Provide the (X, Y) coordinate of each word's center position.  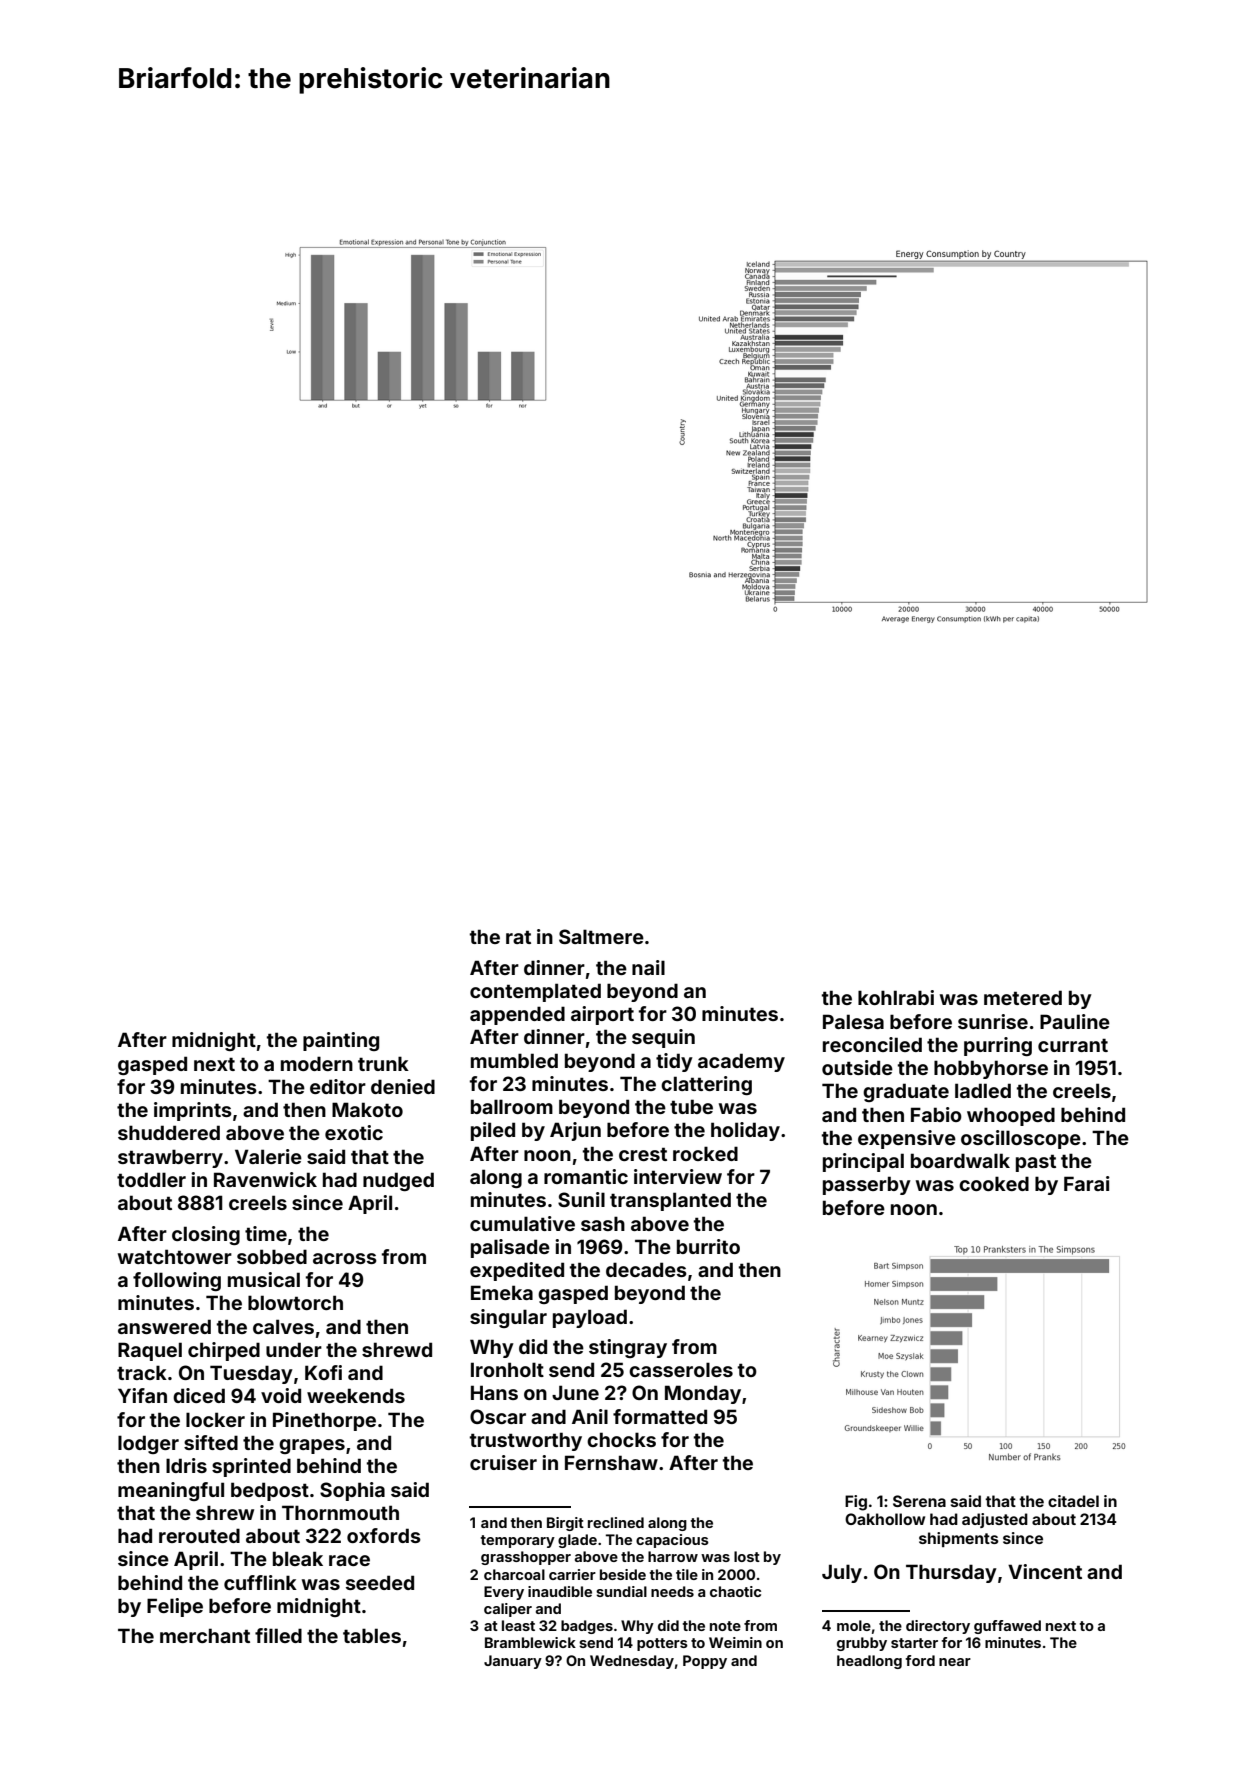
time (266, 1233)
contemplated (535, 992)
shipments (959, 1539)
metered (1023, 997)
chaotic (735, 1591)
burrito (708, 1246)
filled (278, 1635)
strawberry (170, 1158)
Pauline (1075, 1021)
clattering (706, 1085)
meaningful (171, 1491)
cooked (994, 1183)
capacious (672, 1541)
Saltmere (601, 936)
